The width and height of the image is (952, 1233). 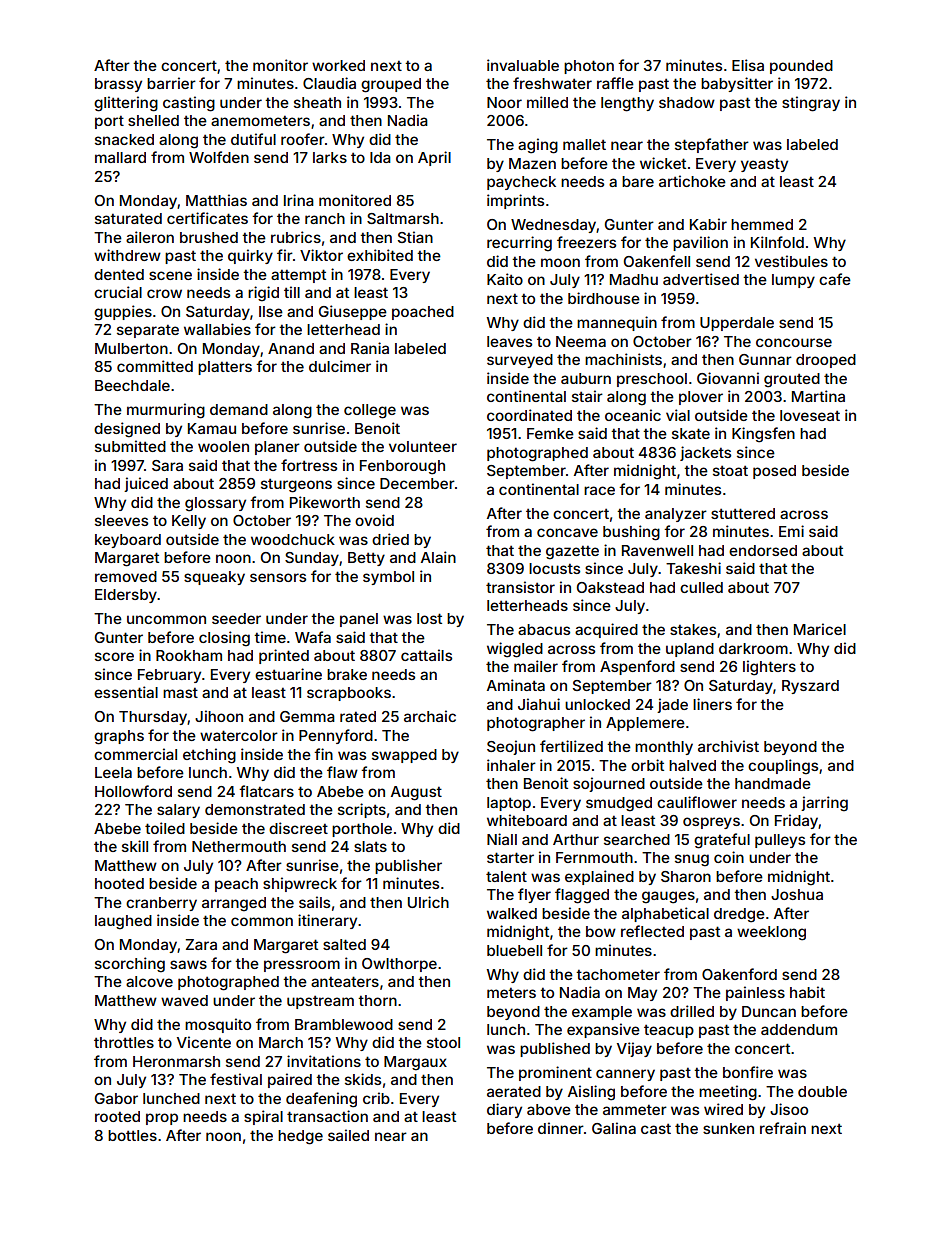 What do you see at coordinates (189, 655) in the image?
I see `Rookham` at bounding box center [189, 655].
